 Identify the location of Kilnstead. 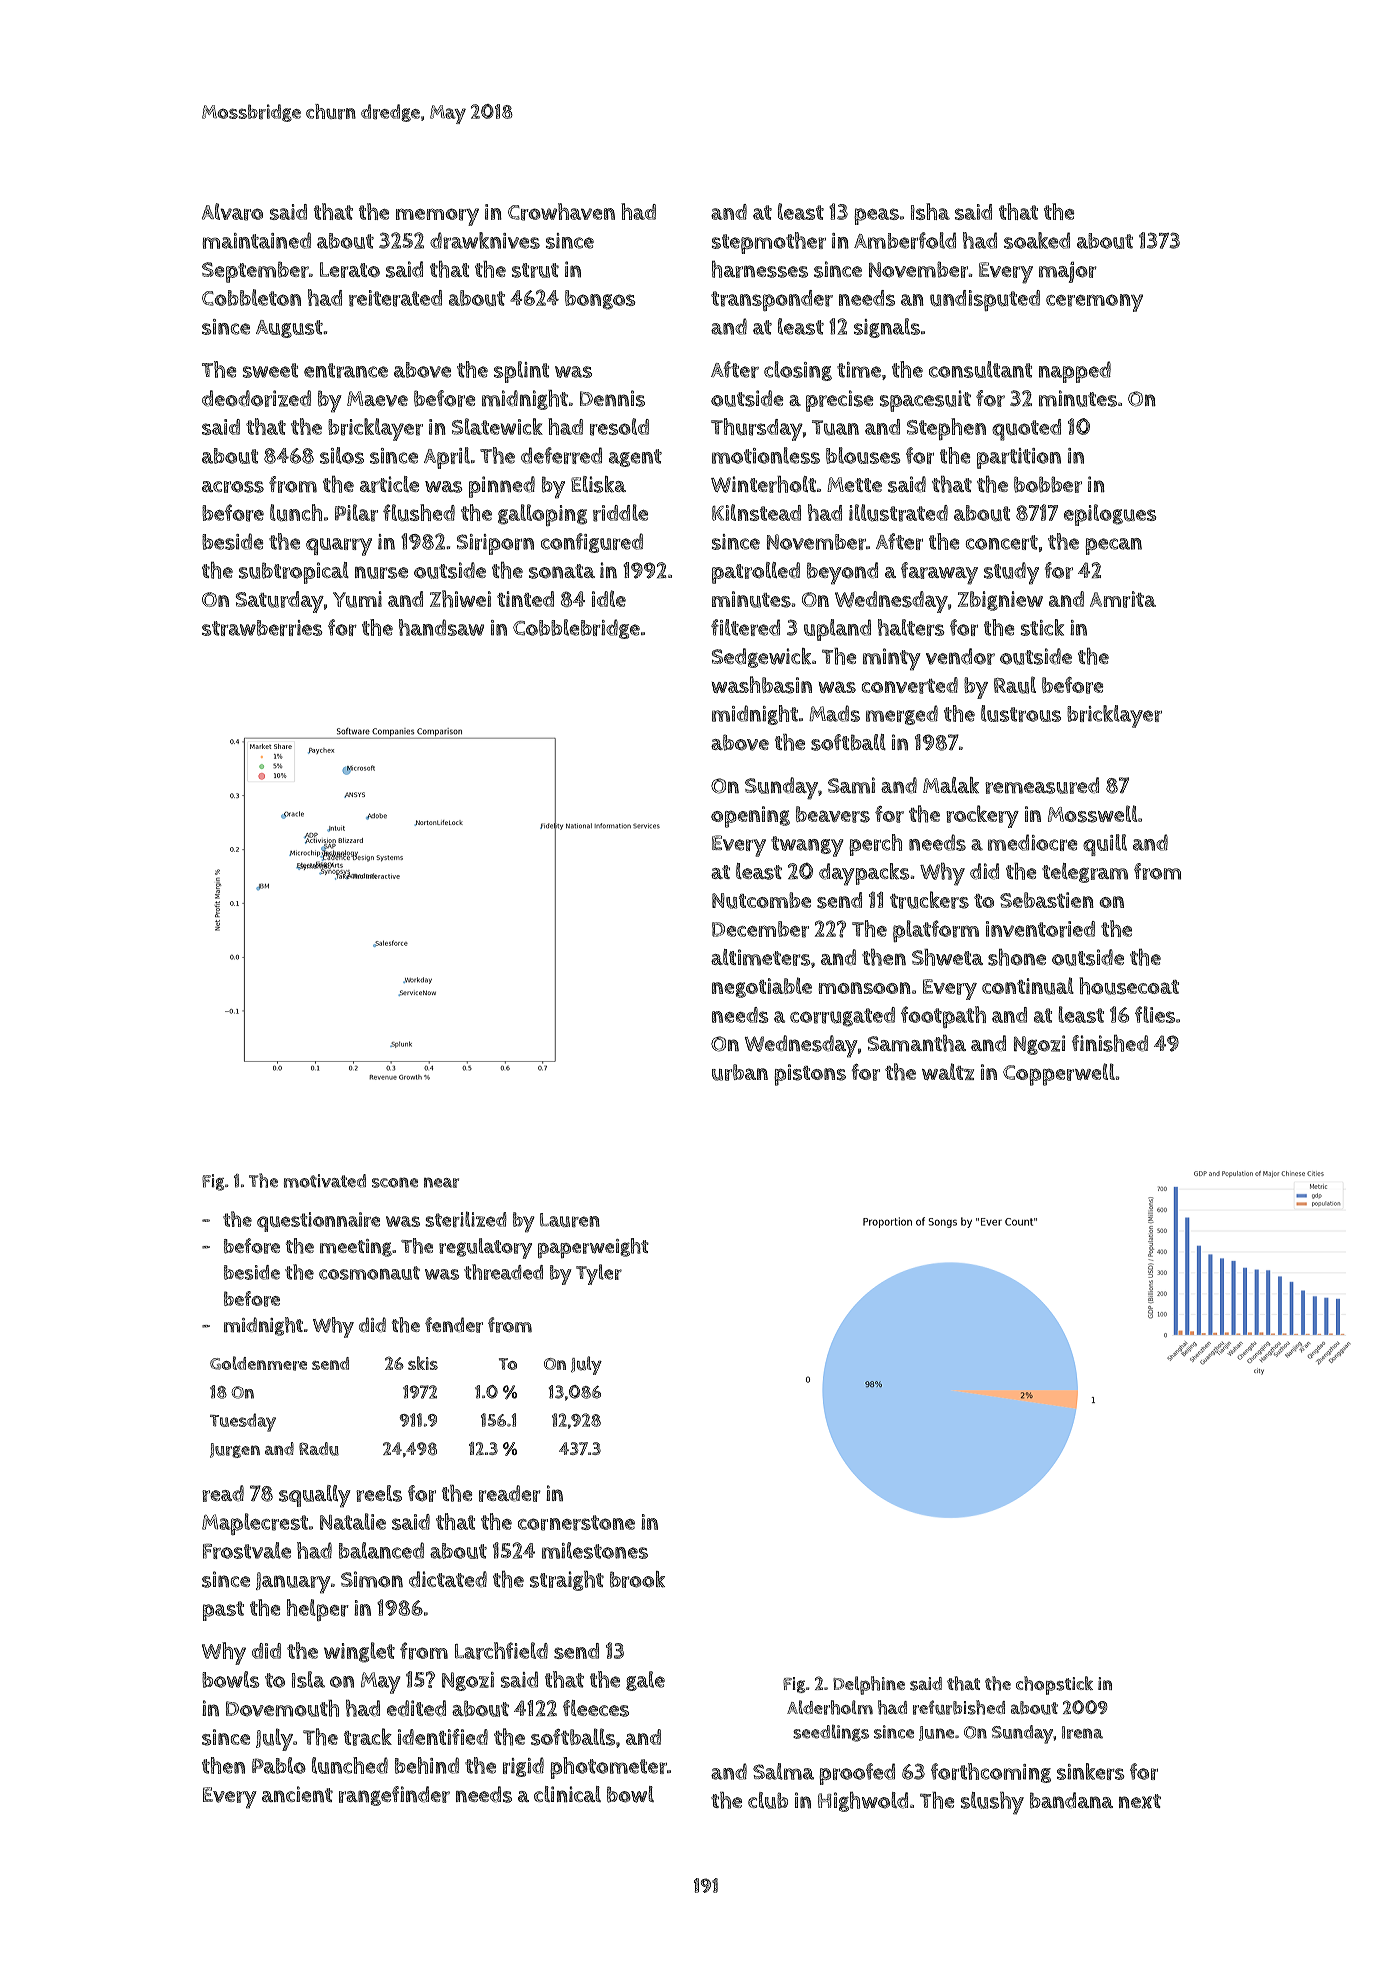
(756, 512).
